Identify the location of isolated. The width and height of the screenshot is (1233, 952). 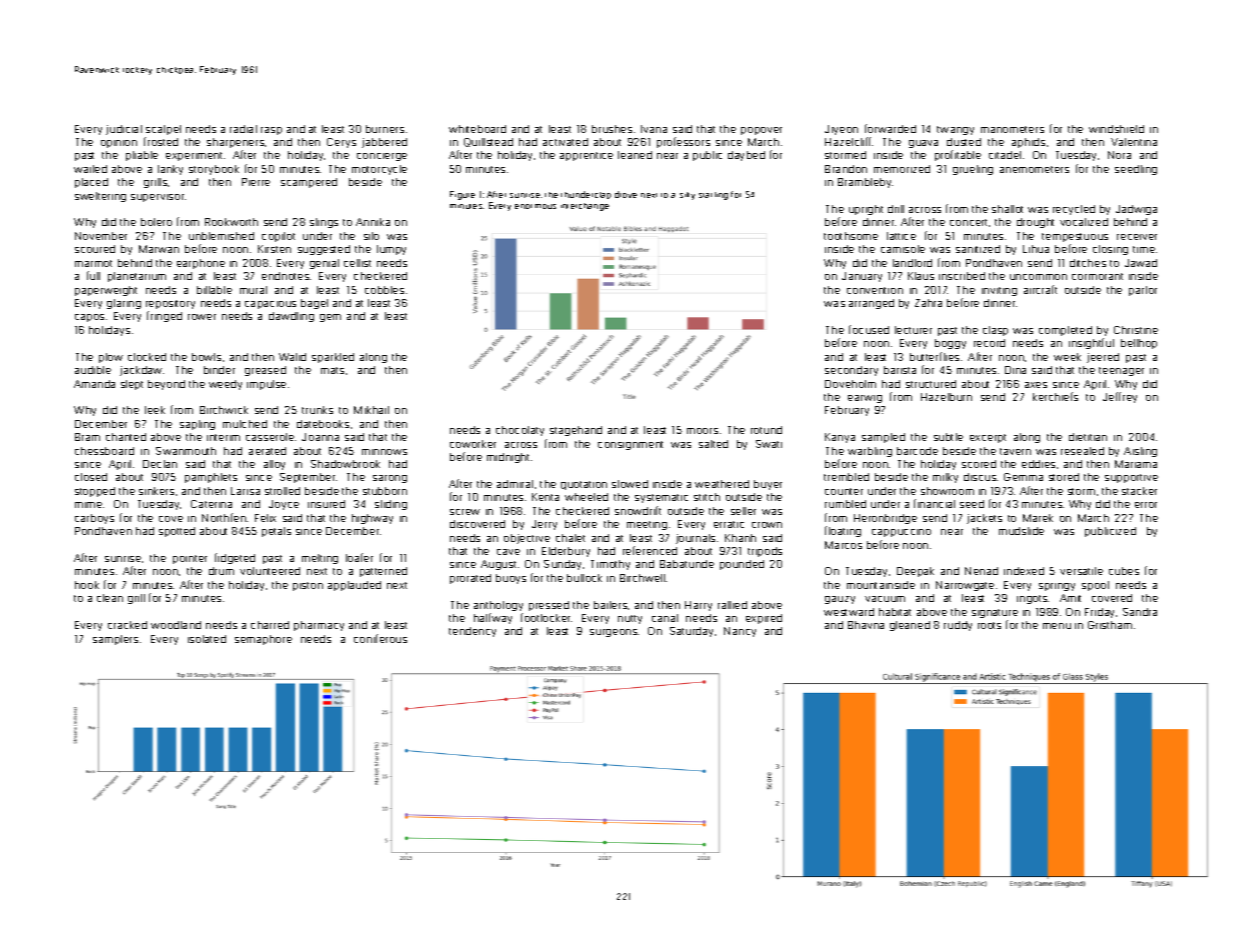
(207, 639).
